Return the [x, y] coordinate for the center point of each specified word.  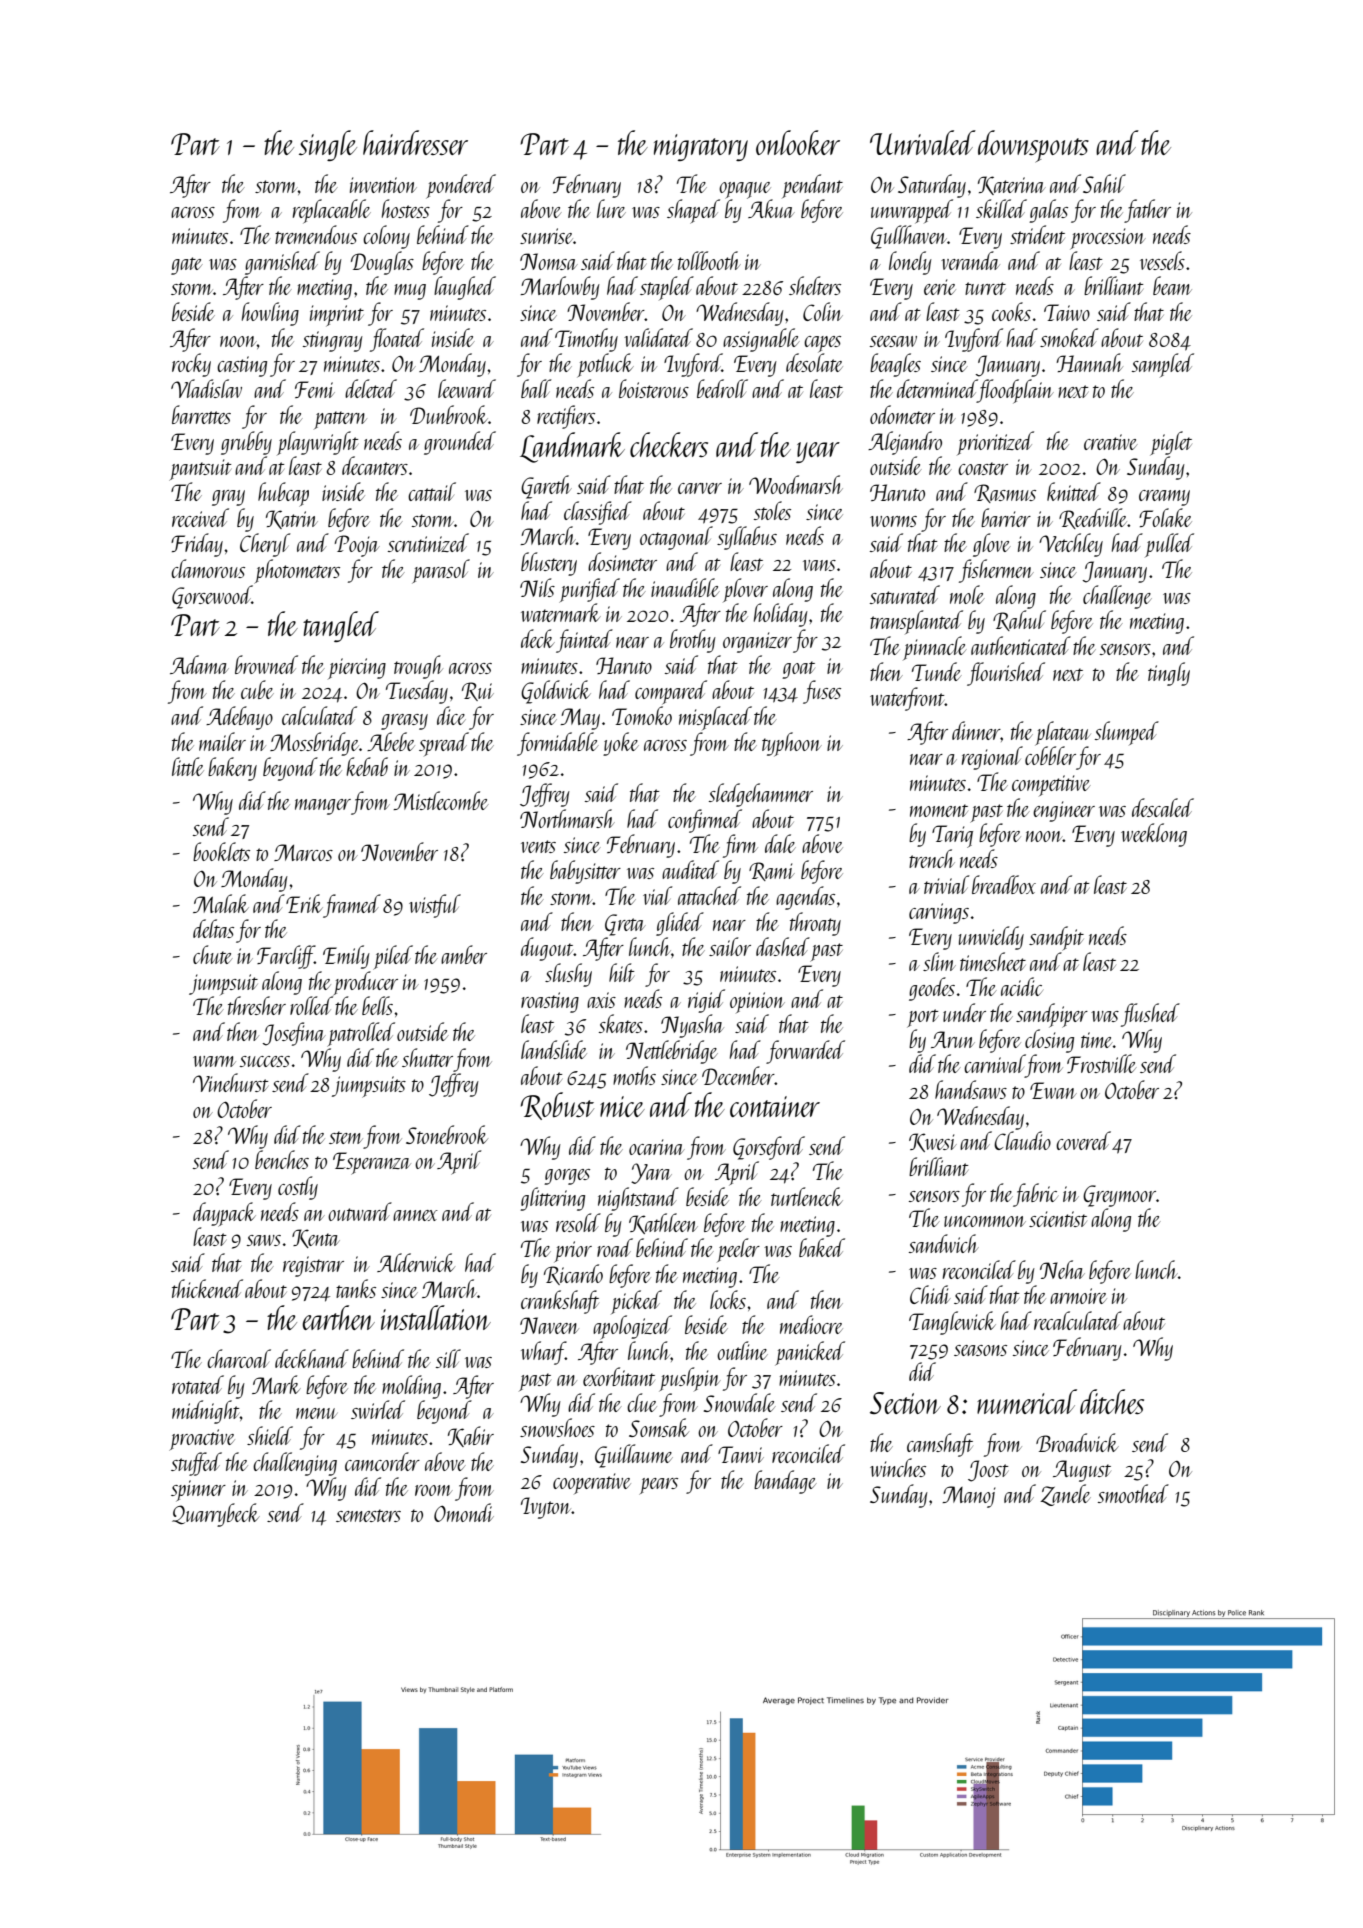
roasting [550, 1002]
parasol [441, 571]
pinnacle [935, 648]
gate [187, 266]
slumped [1127, 733]
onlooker [798, 142]
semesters [368, 1515]
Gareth [546, 487]
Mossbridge [314, 744]
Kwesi [933, 1142]
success [265, 1061]
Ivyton [546, 1508]
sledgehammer [761, 795]
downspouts [1033, 146]
